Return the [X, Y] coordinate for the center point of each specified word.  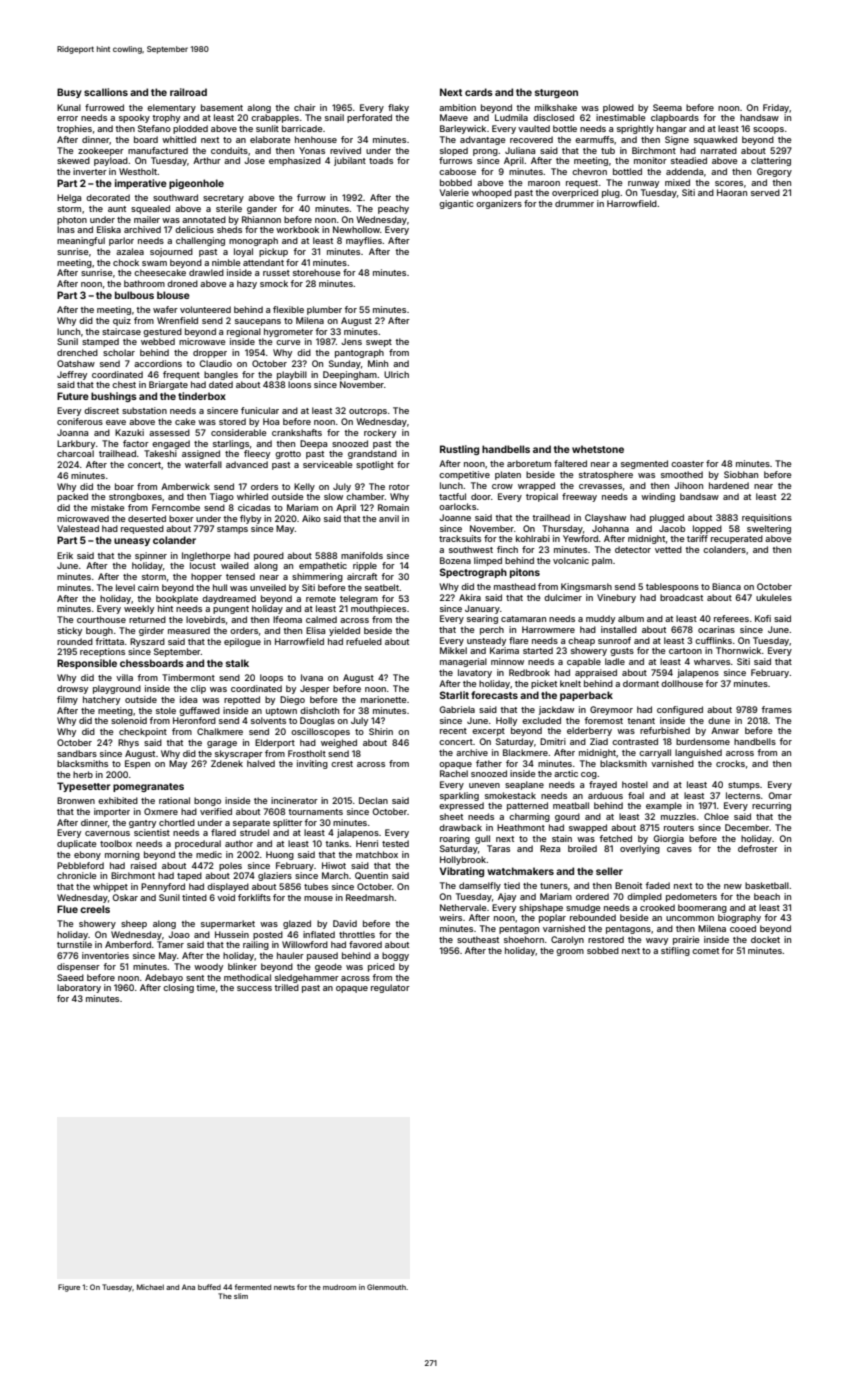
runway [643, 184]
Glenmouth [386, 1287]
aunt [117, 209]
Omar [780, 795]
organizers [499, 204]
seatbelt [382, 587]
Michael [150, 1287]
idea [188, 699]
